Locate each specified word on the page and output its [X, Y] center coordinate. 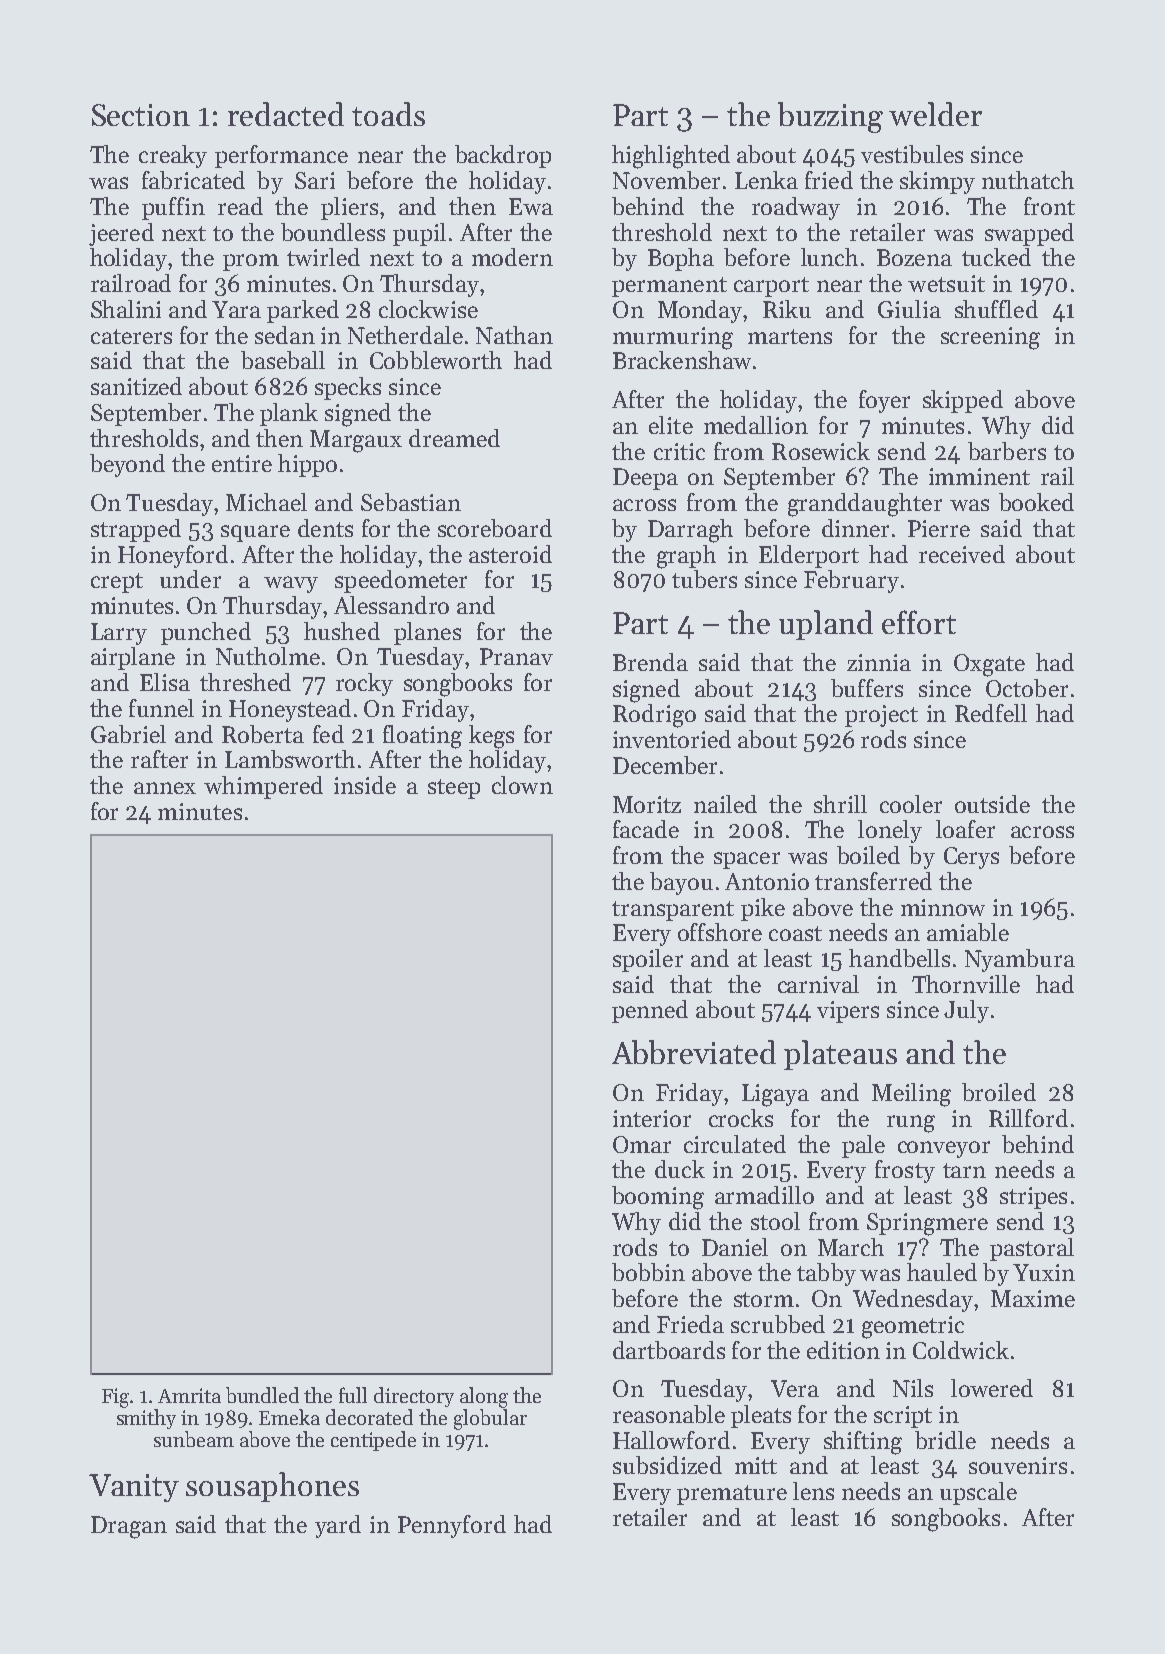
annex [165, 788]
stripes [1033, 1198]
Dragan [129, 1527]
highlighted [671, 157]
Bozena [914, 257]
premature [732, 1495]
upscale [978, 1493]
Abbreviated [694, 1052]
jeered [121, 234]
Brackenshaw [682, 360]
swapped [1029, 234]
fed [328, 734]
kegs [491, 737]
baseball [283, 360]
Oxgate [989, 665]
